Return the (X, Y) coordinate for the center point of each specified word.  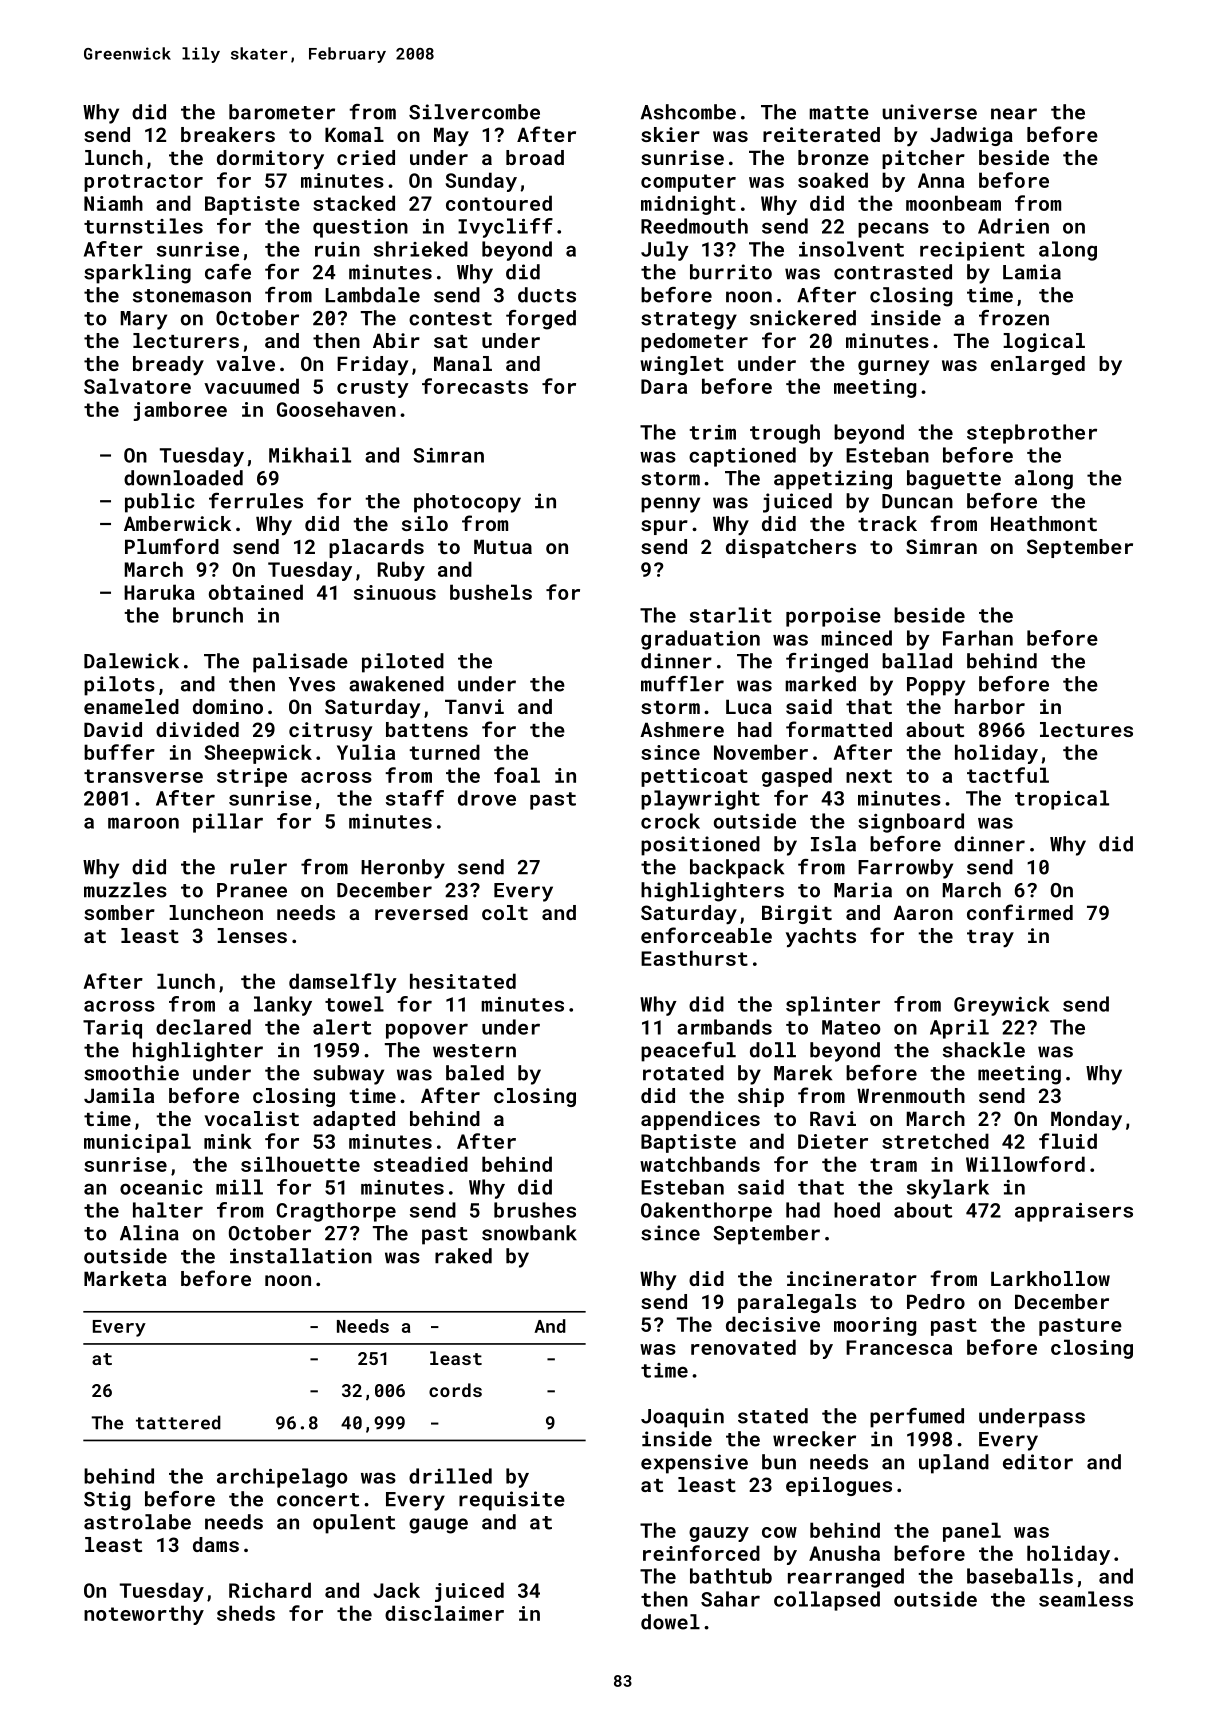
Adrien (1013, 226)
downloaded (183, 478)
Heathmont (1044, 523)
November (761, 752)
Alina (149, 1233)
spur (664, 527)
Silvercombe (474, 112)
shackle (984, 1050)
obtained (256, 592)
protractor (143, 183)
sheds (246, 1613)
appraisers (1074, 1212)
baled (475, 1073)
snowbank (529, 1233)
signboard (911, 823)
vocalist (251, 1118)
